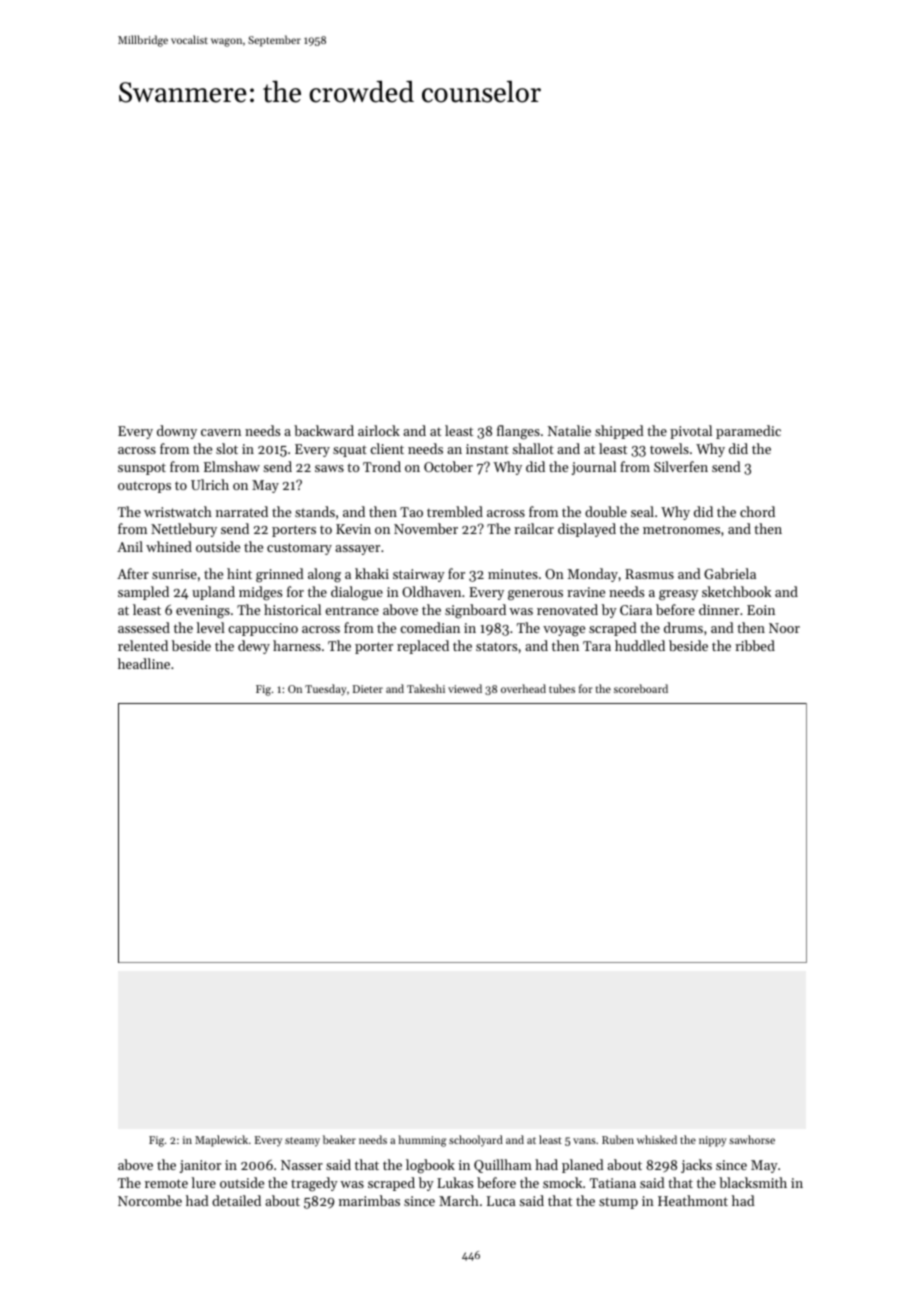 This image has width=924, height=1308. What do you see at coordinates (583, 1166) in the image?
I see `planed` at bounding box center [583, 1166].
